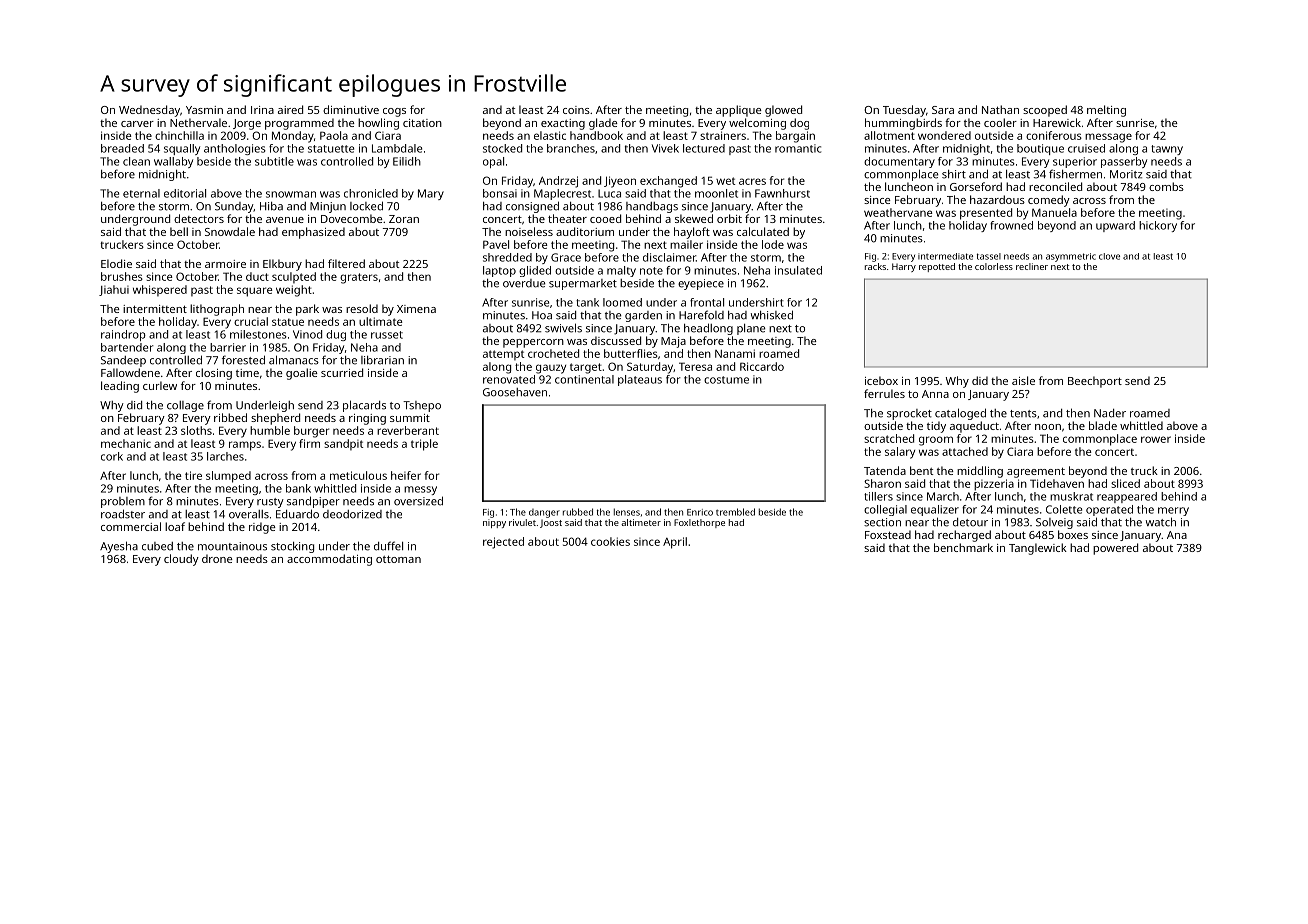 This screenshot has height=924, width=1308. Describe the element at coordinates (1095, 382) in the screenshot. I see `Beechport` at that location.
